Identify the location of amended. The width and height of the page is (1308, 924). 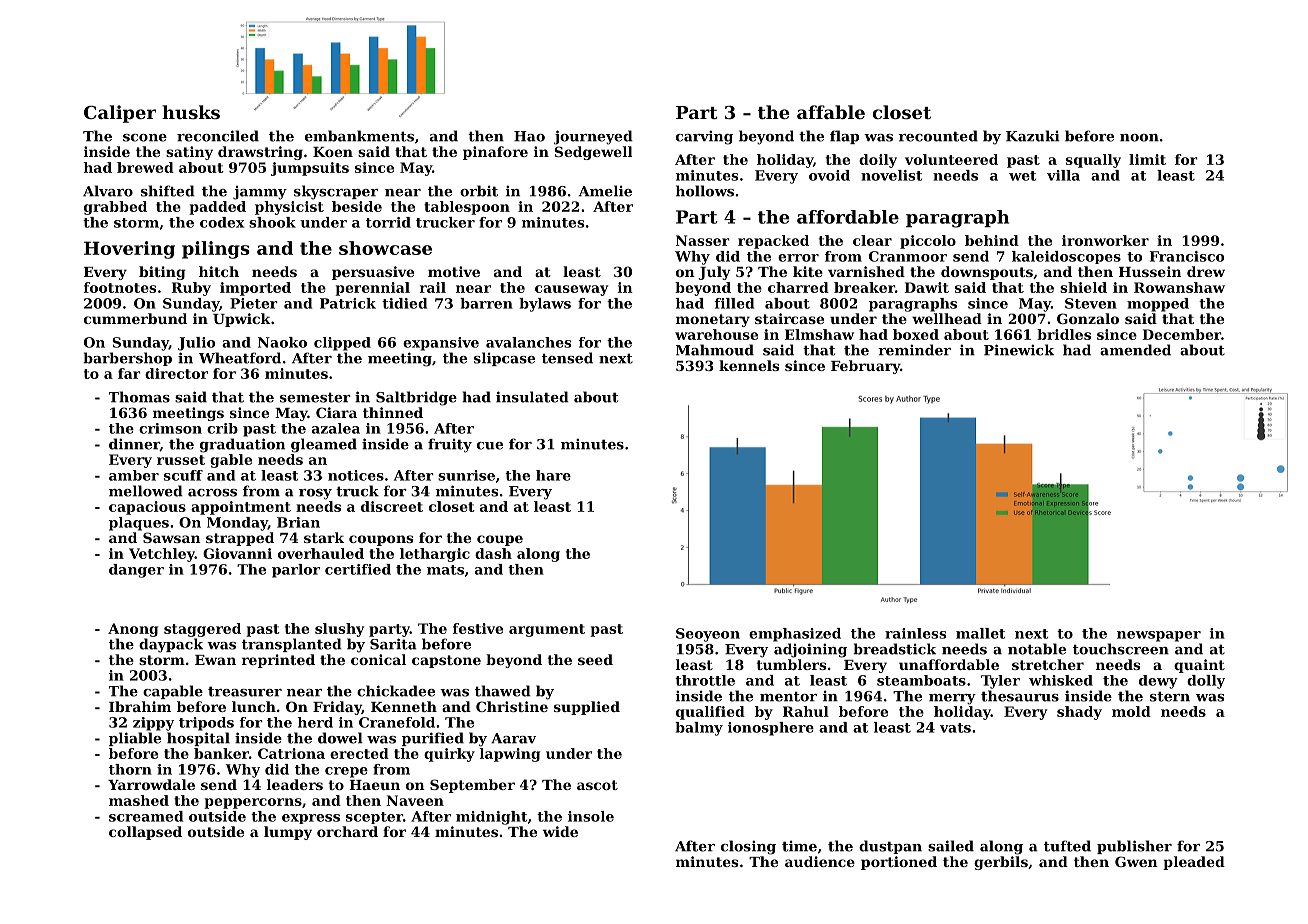
(1135, 350).
